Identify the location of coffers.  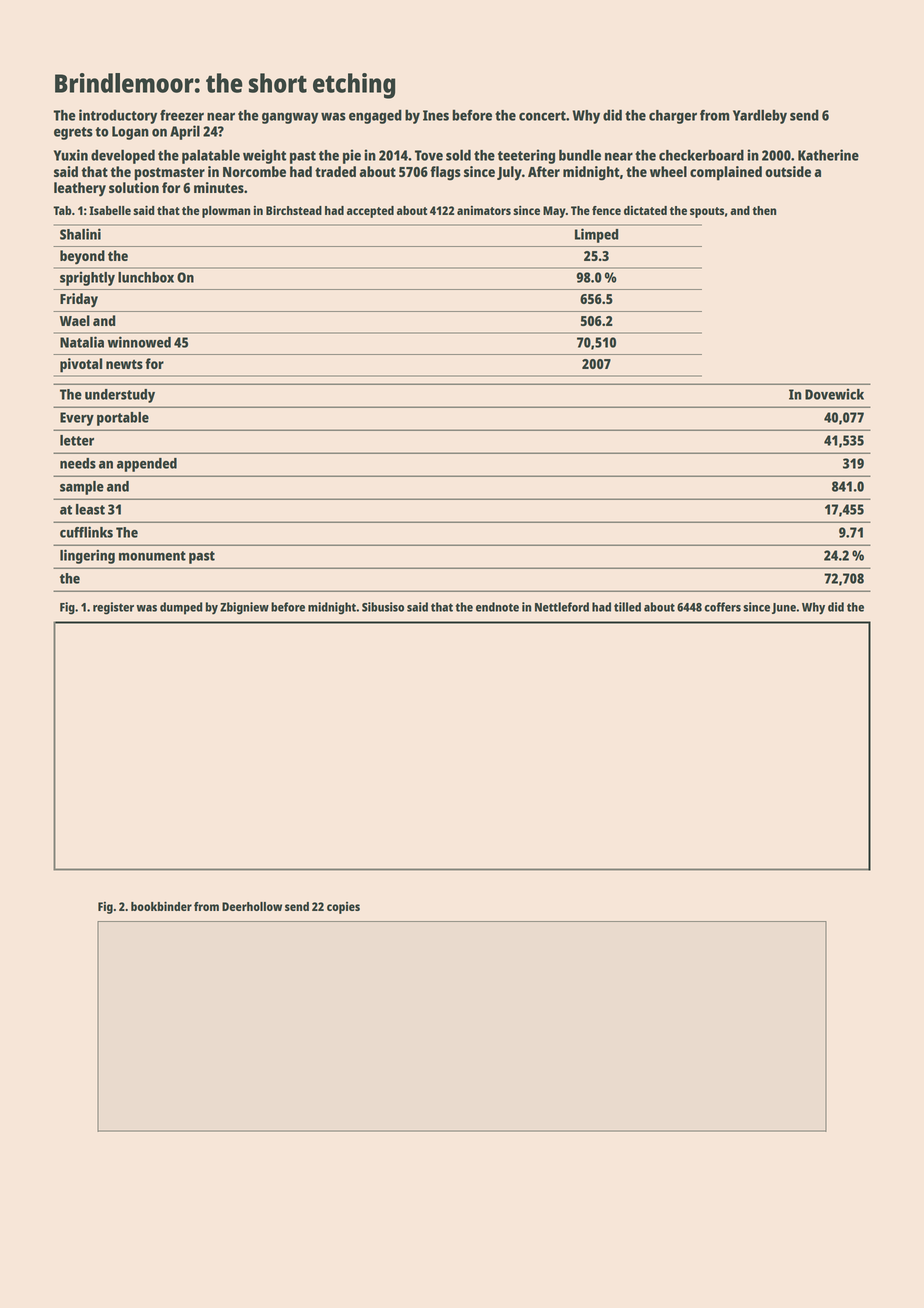
(722, 607).
